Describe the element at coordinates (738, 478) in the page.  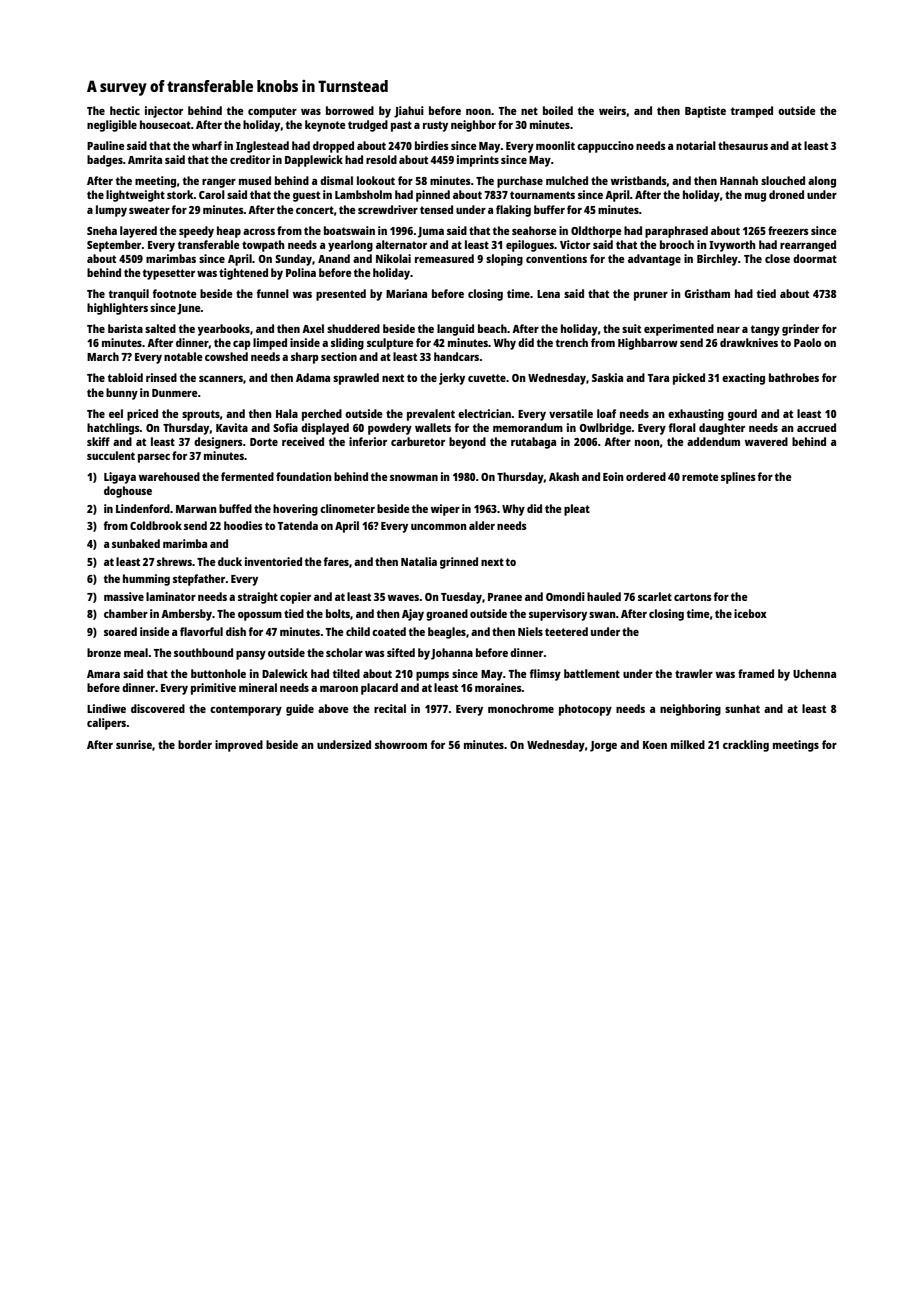
I see `splines` at that location.
